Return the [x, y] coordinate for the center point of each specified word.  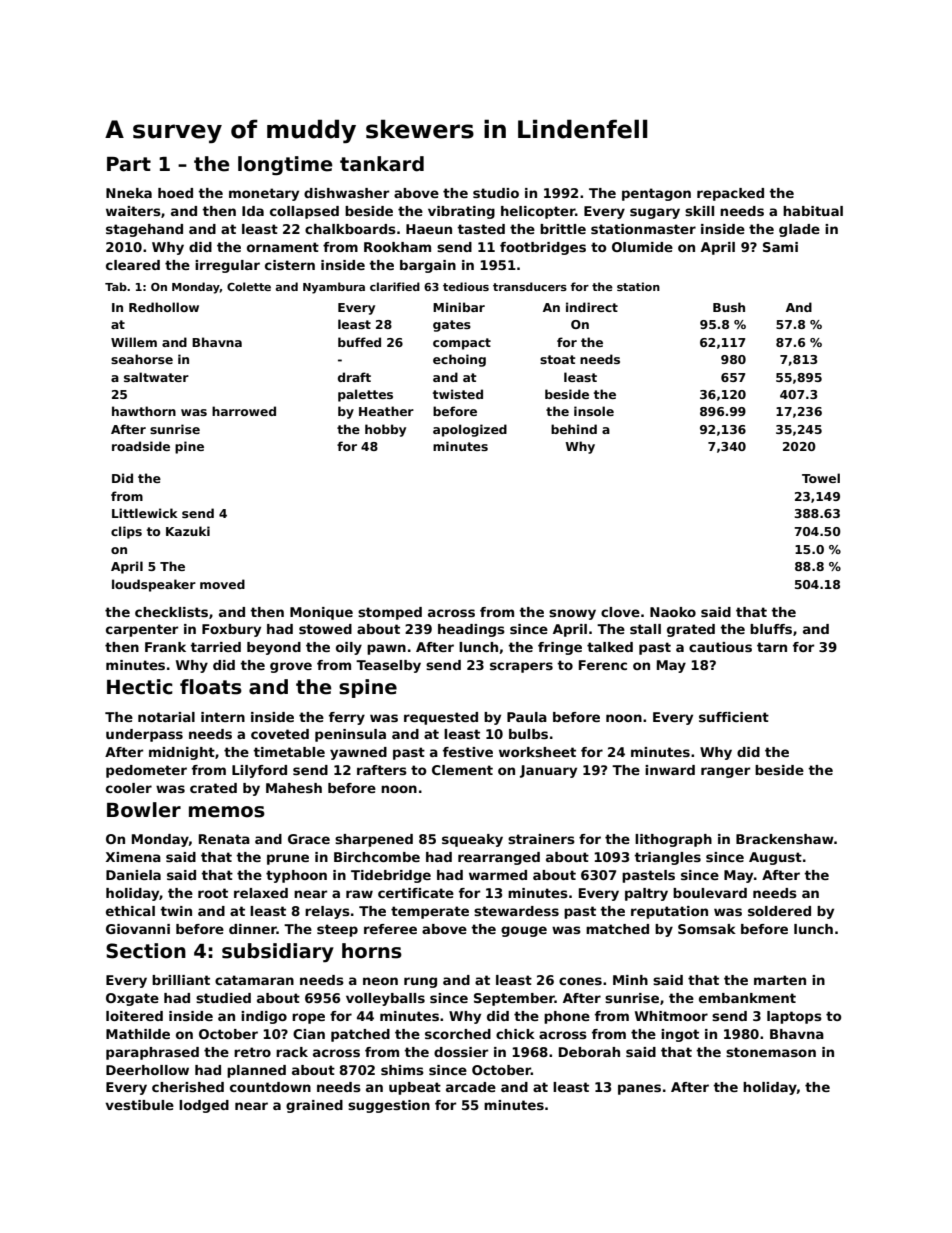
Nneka [129, 193]
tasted [481, 229]
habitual [813, 211]
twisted [458, 394]
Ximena [133, 857]
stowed [325, 629]
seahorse [142, 359]
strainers [541, 839]
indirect [592, 307]
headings [471, 630]
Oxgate [132, 999]
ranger [725, 772]
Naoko [673, 612]
